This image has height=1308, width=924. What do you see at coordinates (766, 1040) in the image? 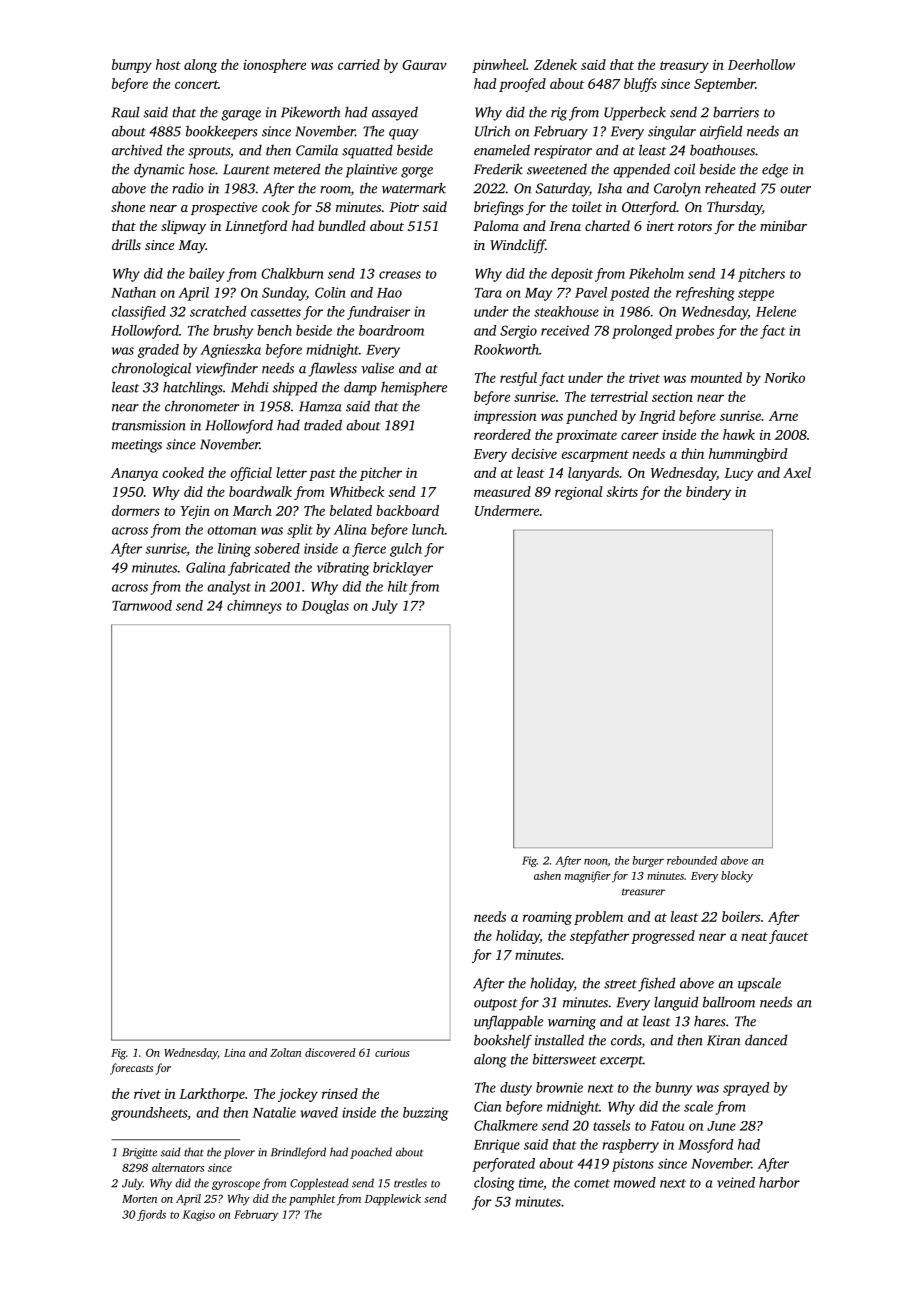
I see `danced` at bounding box center [766, 1040].
